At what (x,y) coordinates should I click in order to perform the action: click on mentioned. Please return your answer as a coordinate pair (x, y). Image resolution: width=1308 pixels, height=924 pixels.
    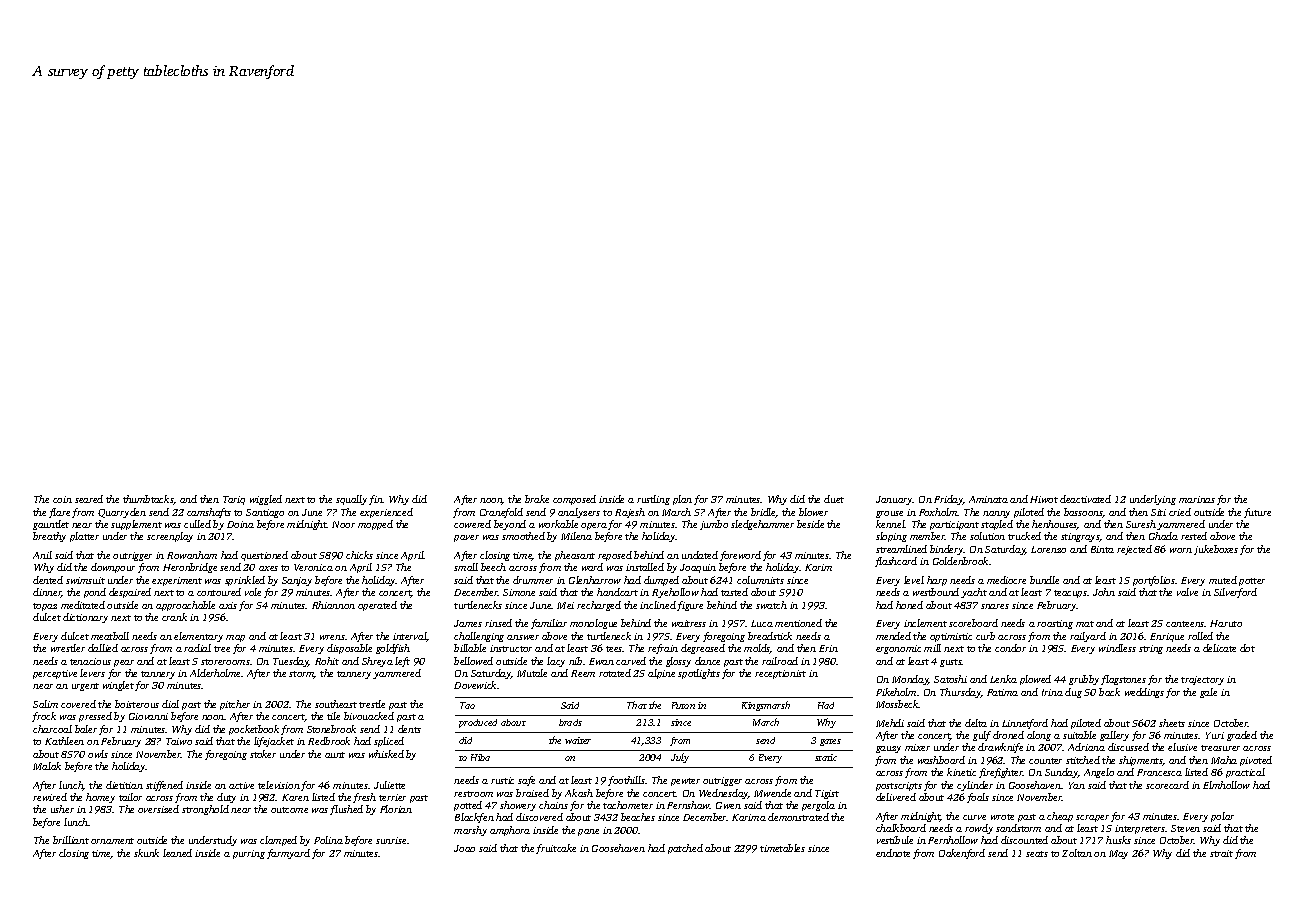
    Looking at the image, I should click on (798, 623).
